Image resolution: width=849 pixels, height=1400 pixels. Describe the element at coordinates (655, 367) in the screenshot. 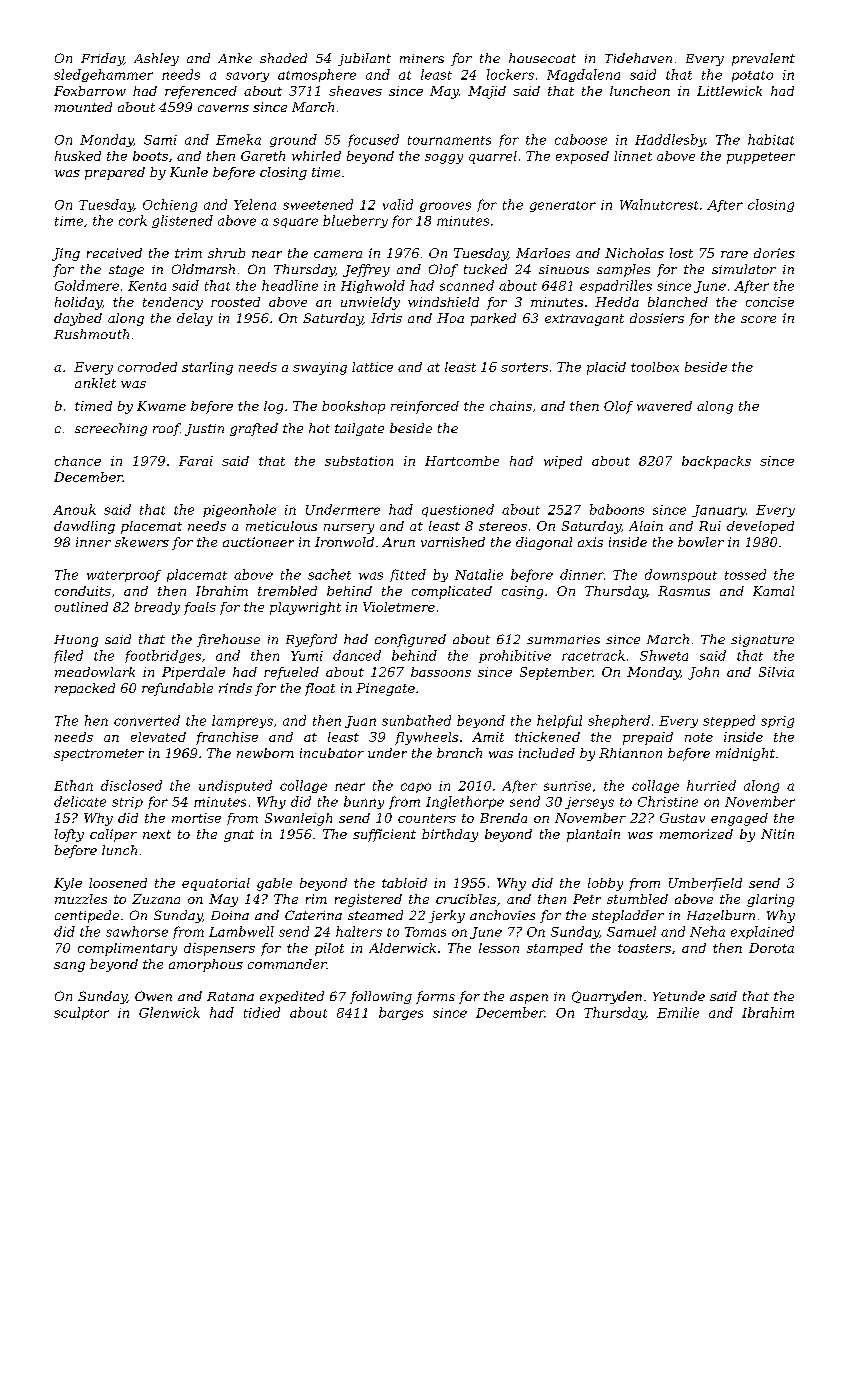

I see `toolbox` at that location.
